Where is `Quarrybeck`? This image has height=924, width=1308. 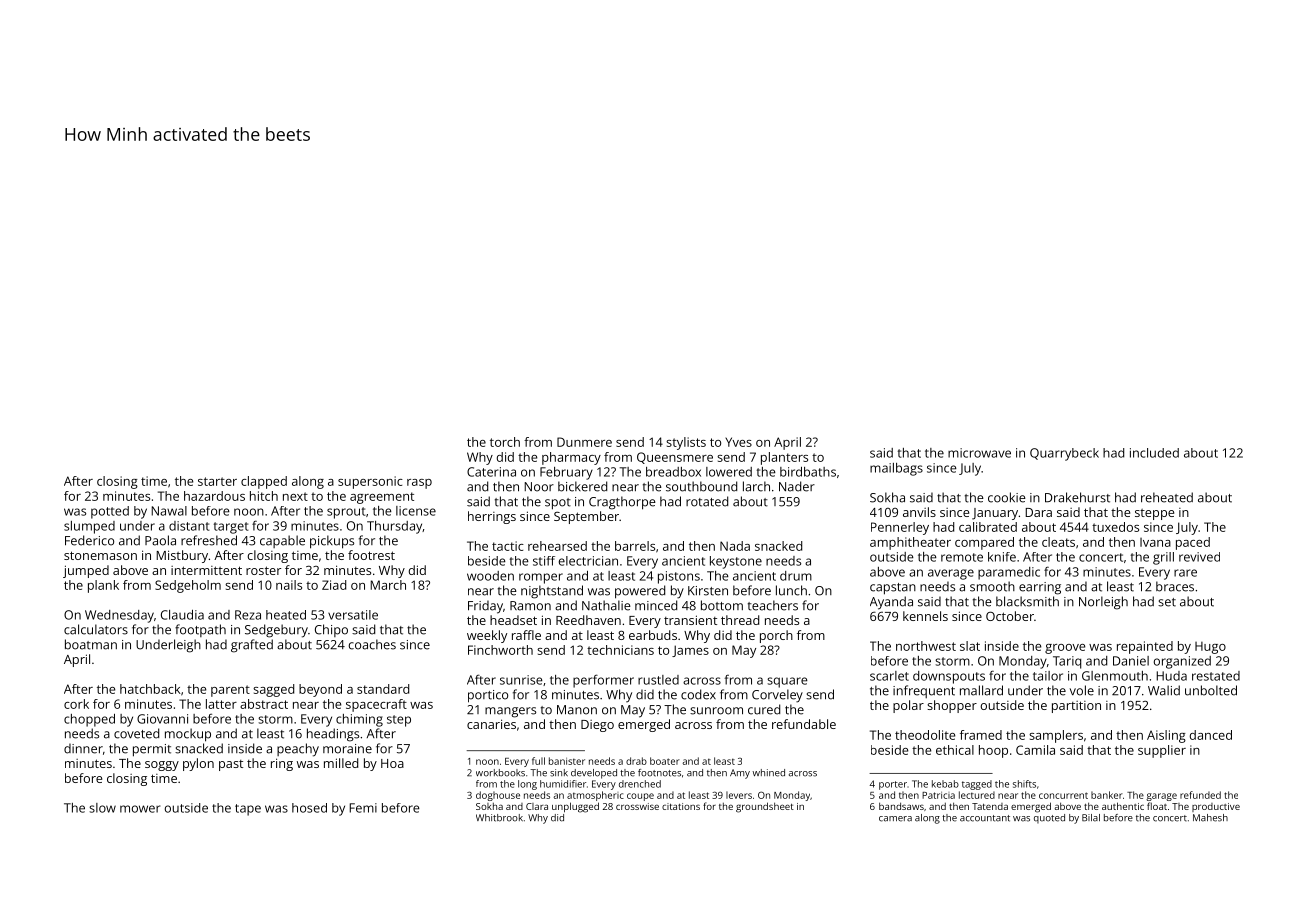 Quarrybeck is located at coordinates (1064, 454).
